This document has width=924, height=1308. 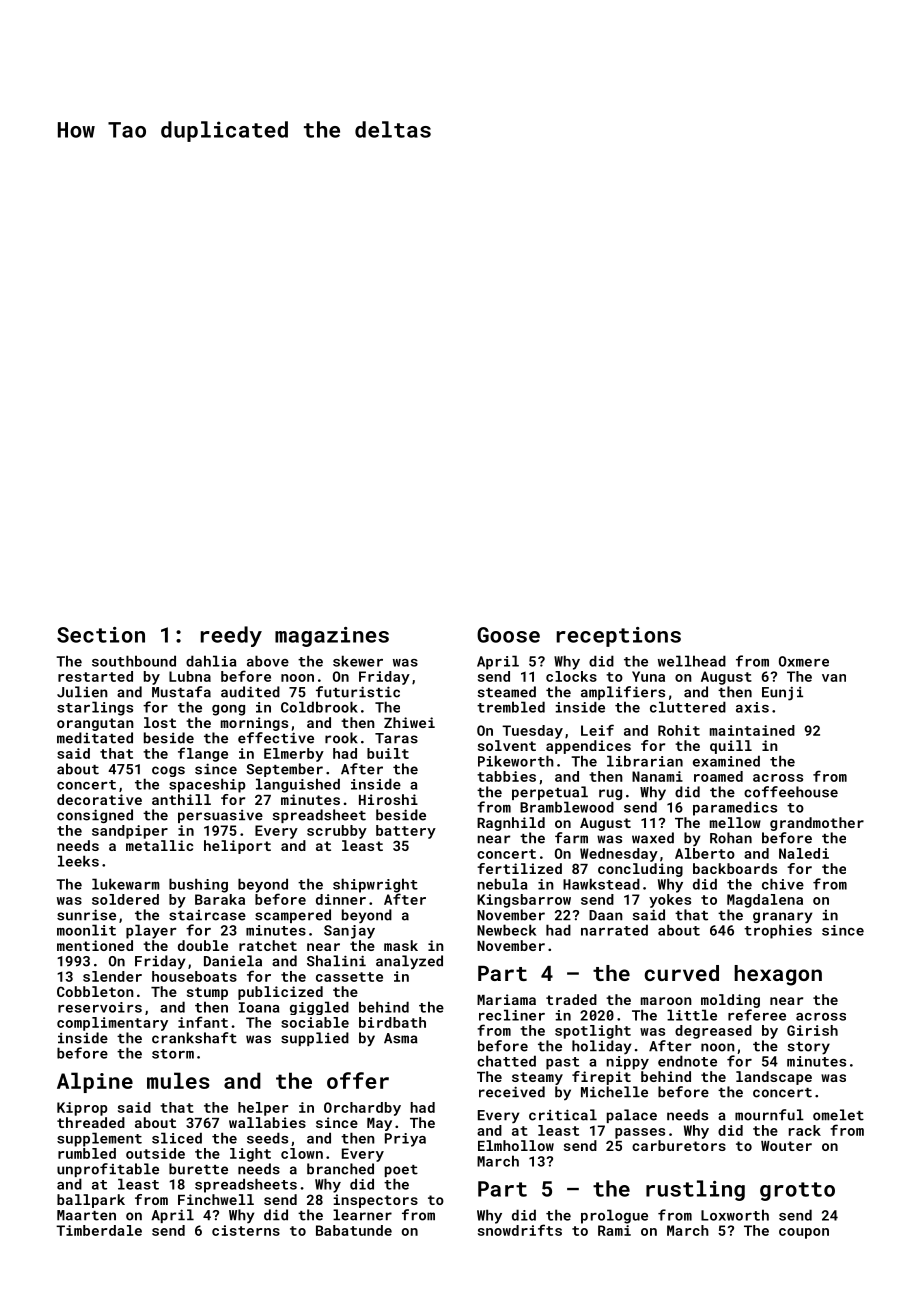 What do you see at coordinates (99, 1230) in the document?
I see `Timberdale` at bounding box center [99, 1230].
